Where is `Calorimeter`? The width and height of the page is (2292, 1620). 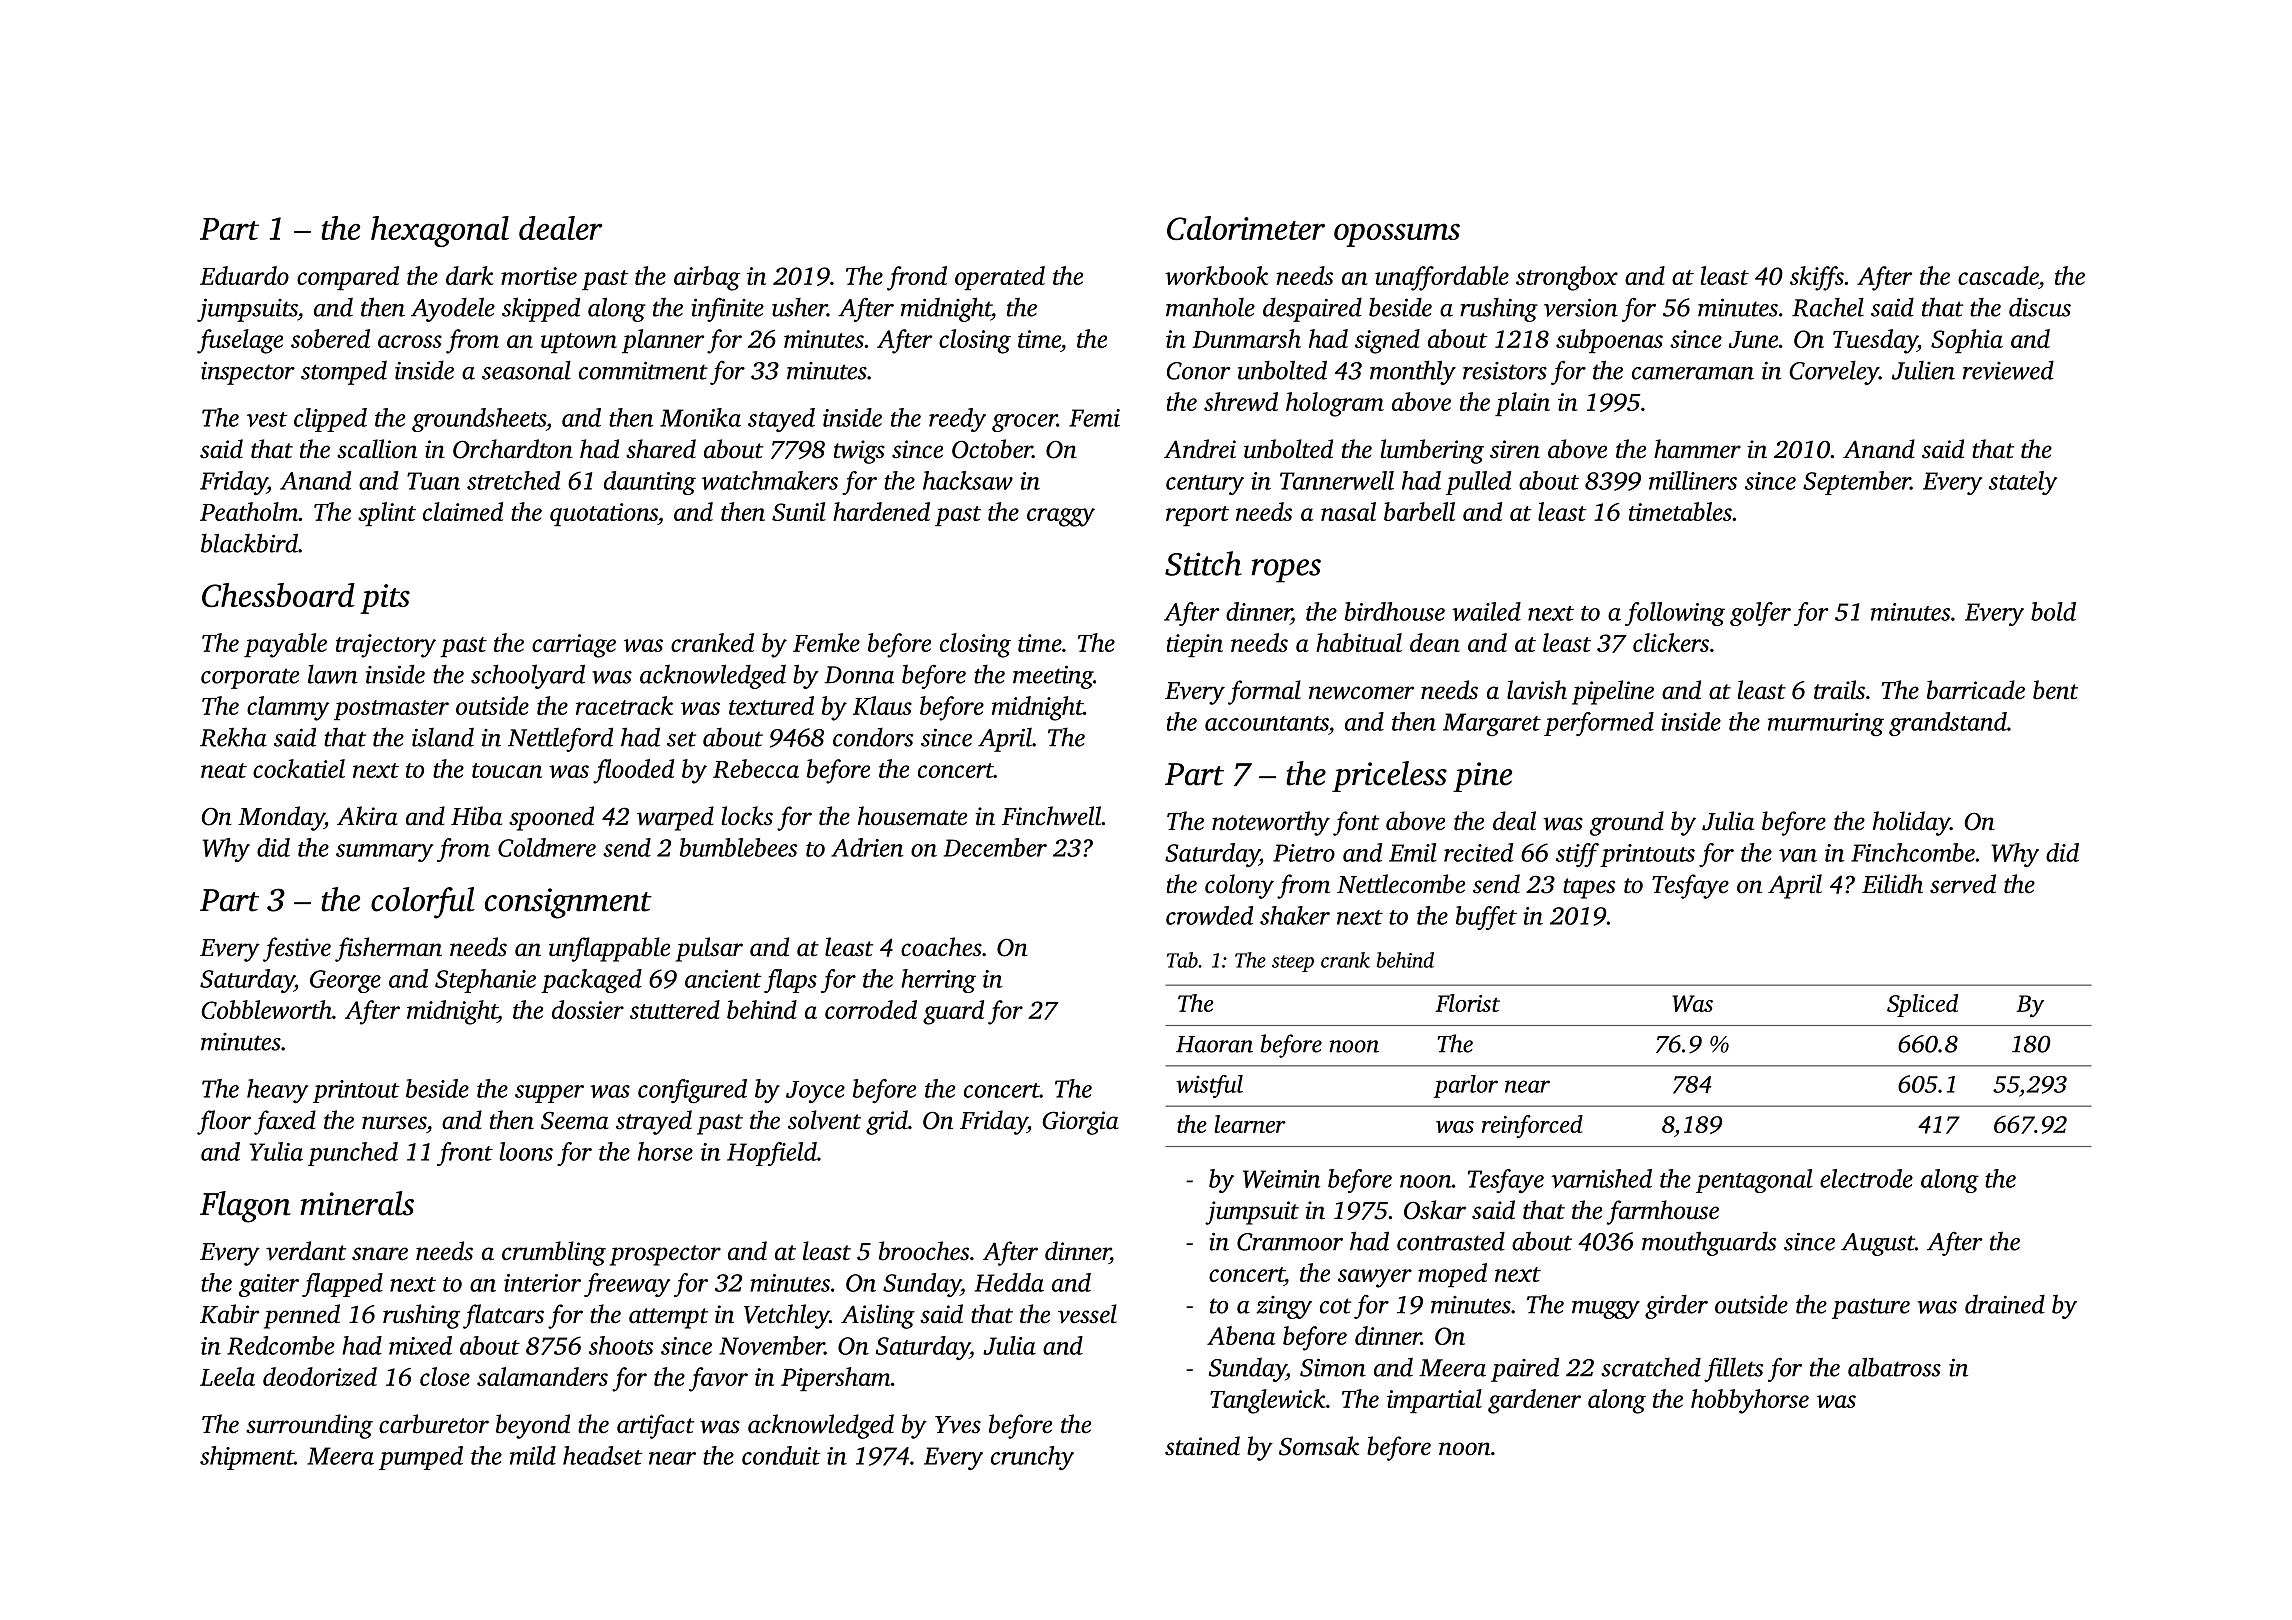
Calorimeter is located at coordinates (1246, 228).
